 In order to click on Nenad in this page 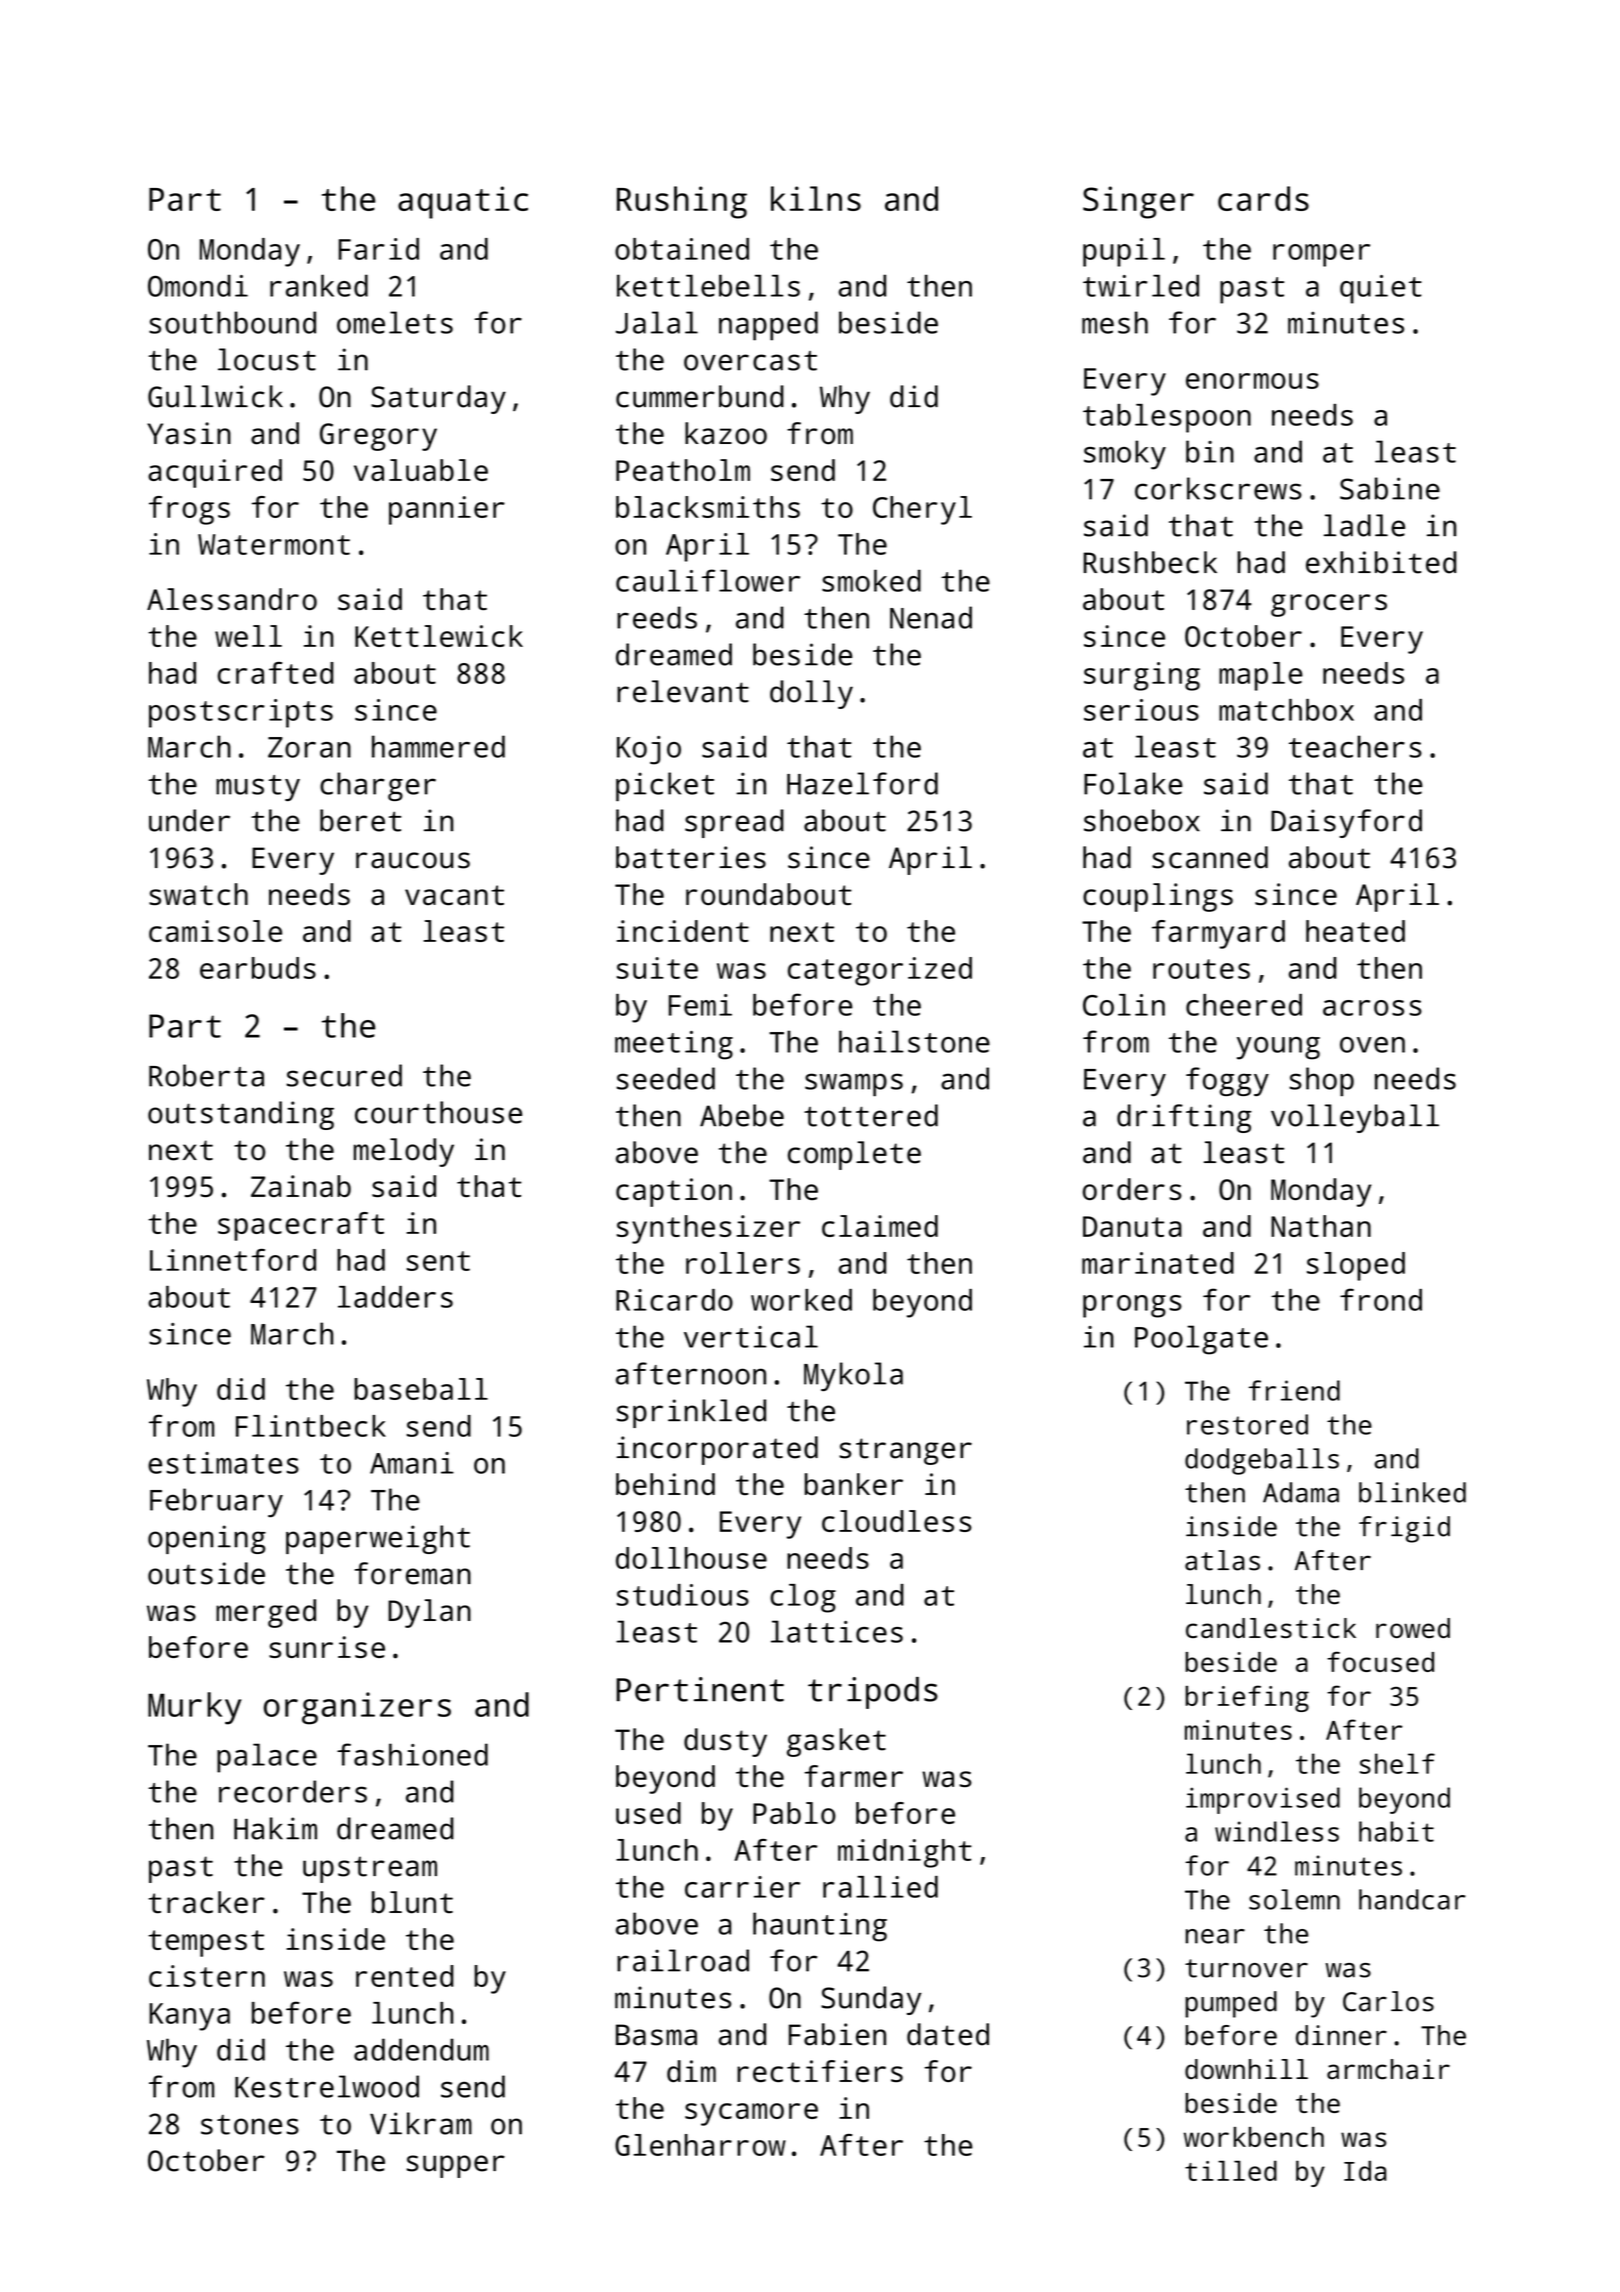, I will do `click(931, 617)`.
